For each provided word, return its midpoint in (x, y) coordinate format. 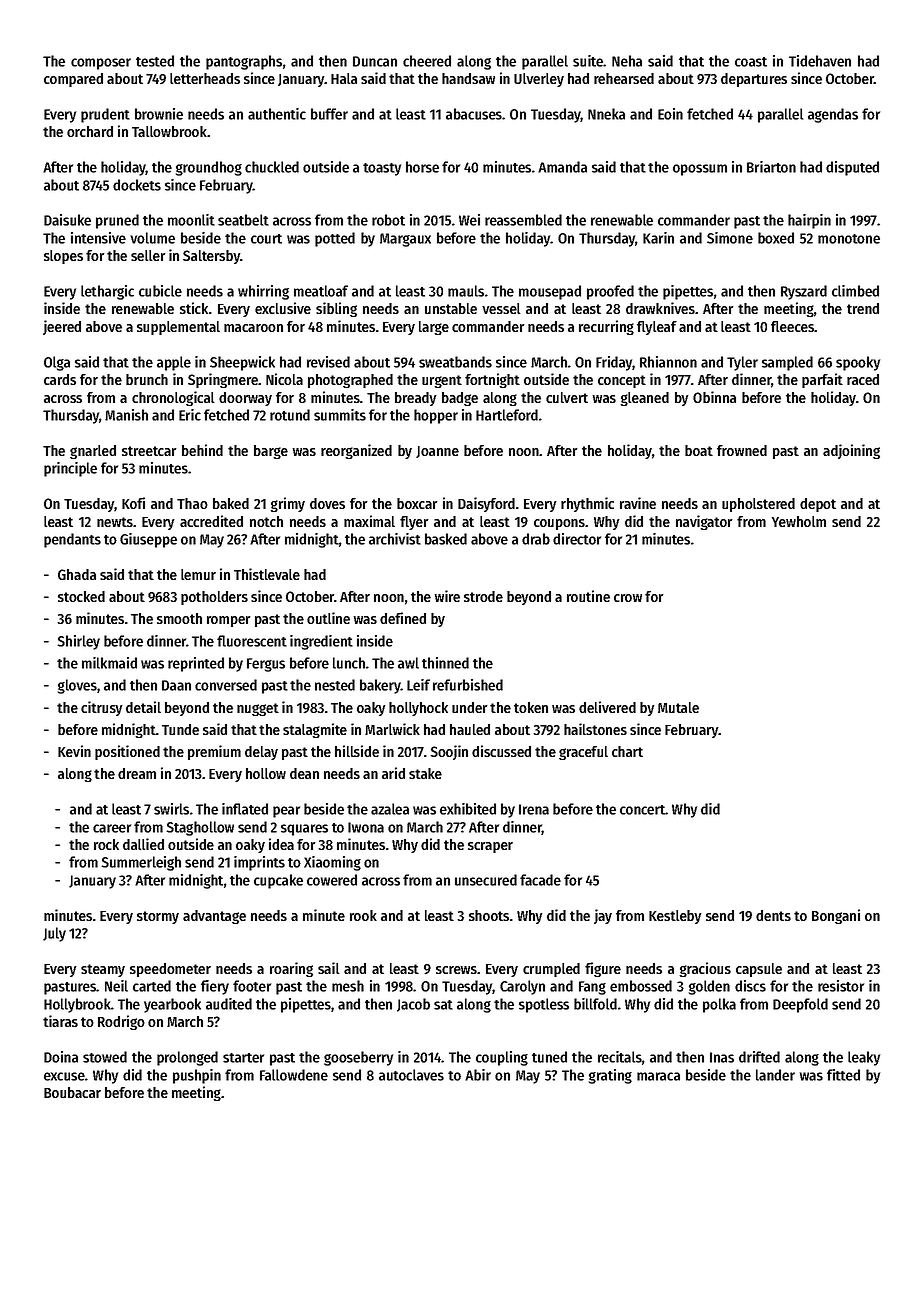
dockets (137, 185)
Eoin (670, 114)
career (112, 828)
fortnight (492, 380)
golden (709, 987)
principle (70, 469)
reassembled (523, 220)
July (54, 934)
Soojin (449, 752)
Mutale (678, 707)
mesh (348, 986)
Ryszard (804, 292)
